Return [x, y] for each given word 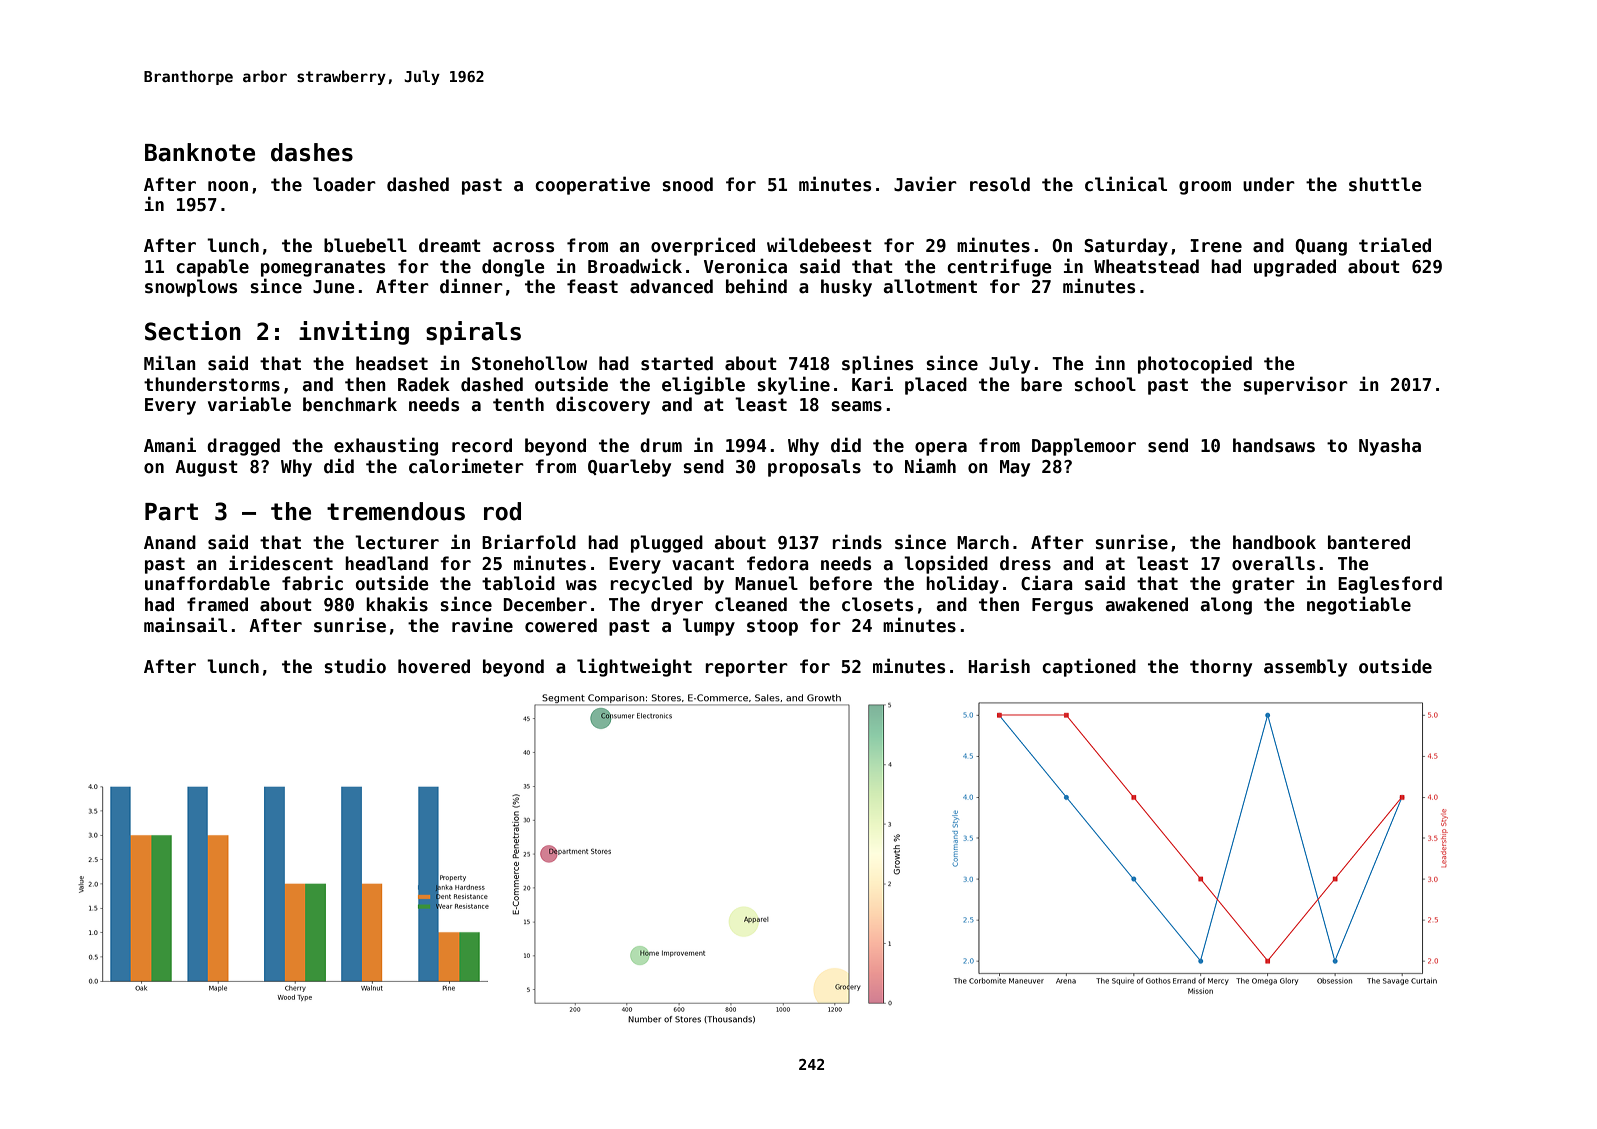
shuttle [1385, 184]
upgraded [1295, 268]
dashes [312, 152]
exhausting [386, 446]
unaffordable [207, 583]
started [677, 363]
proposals [814, 468]
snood [687, 184]
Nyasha [1390, 447]
